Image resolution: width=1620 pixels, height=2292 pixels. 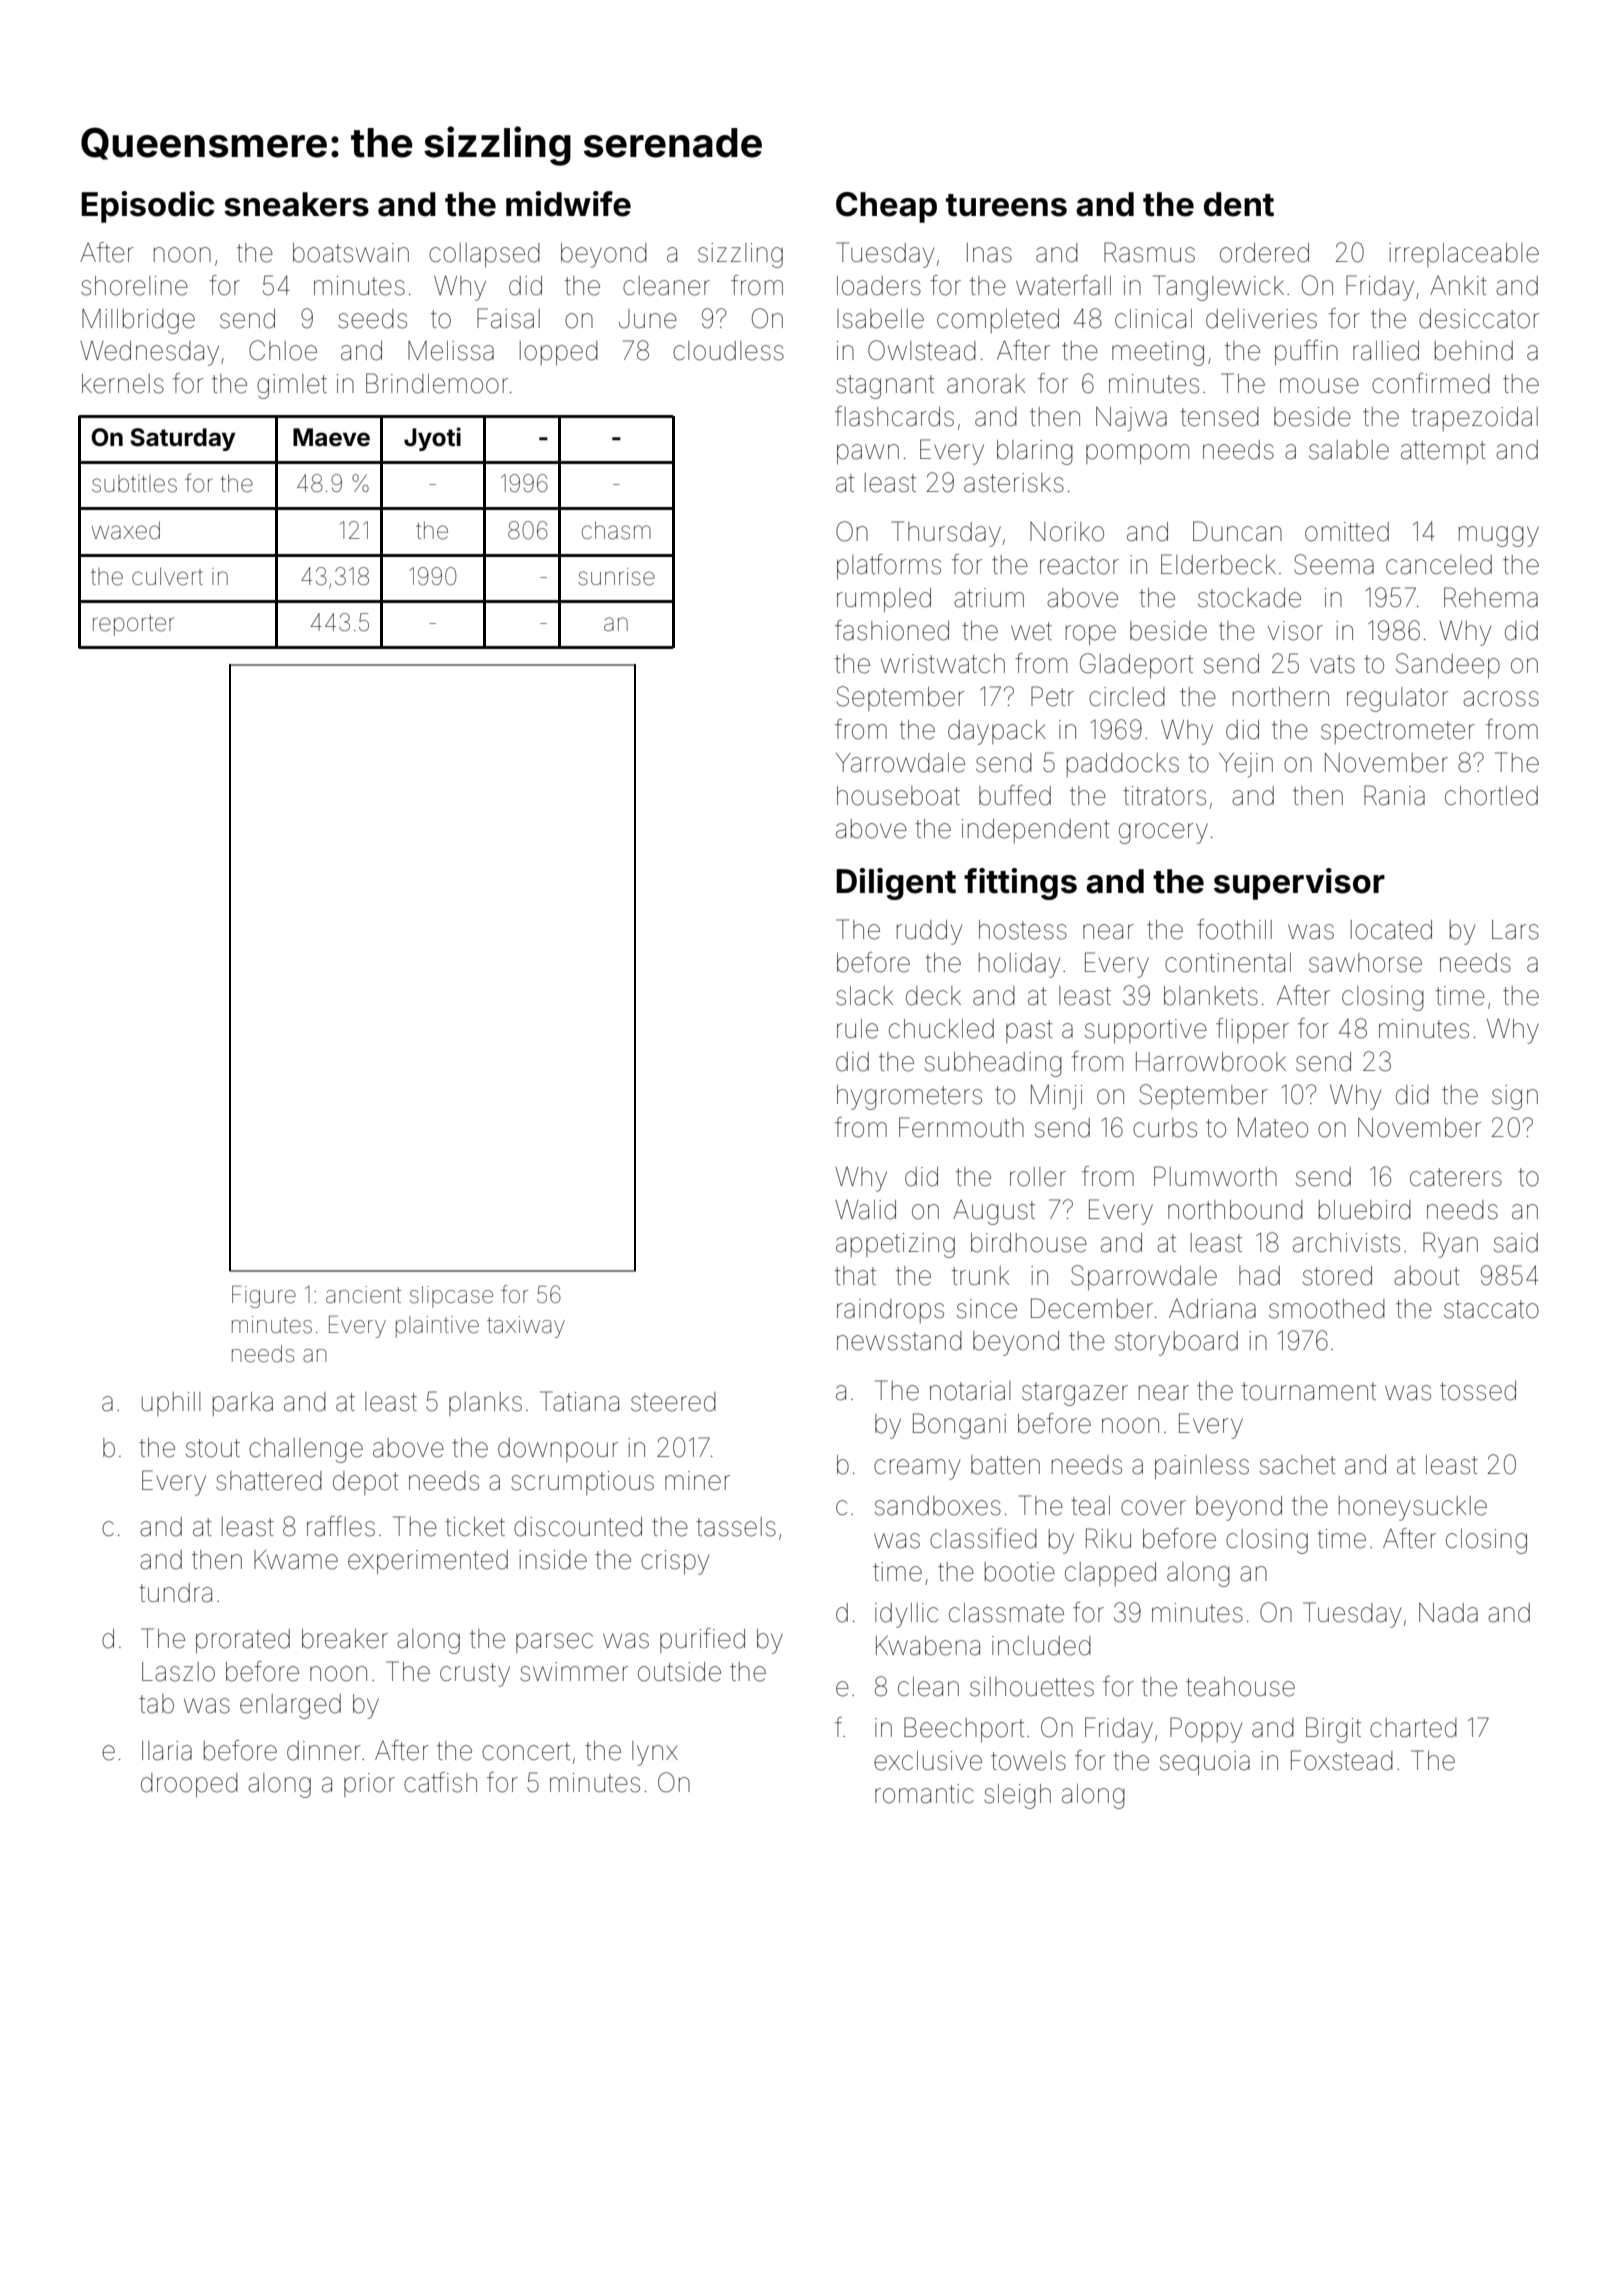 I want to click on tureens, so click(x=1006, y=205).
